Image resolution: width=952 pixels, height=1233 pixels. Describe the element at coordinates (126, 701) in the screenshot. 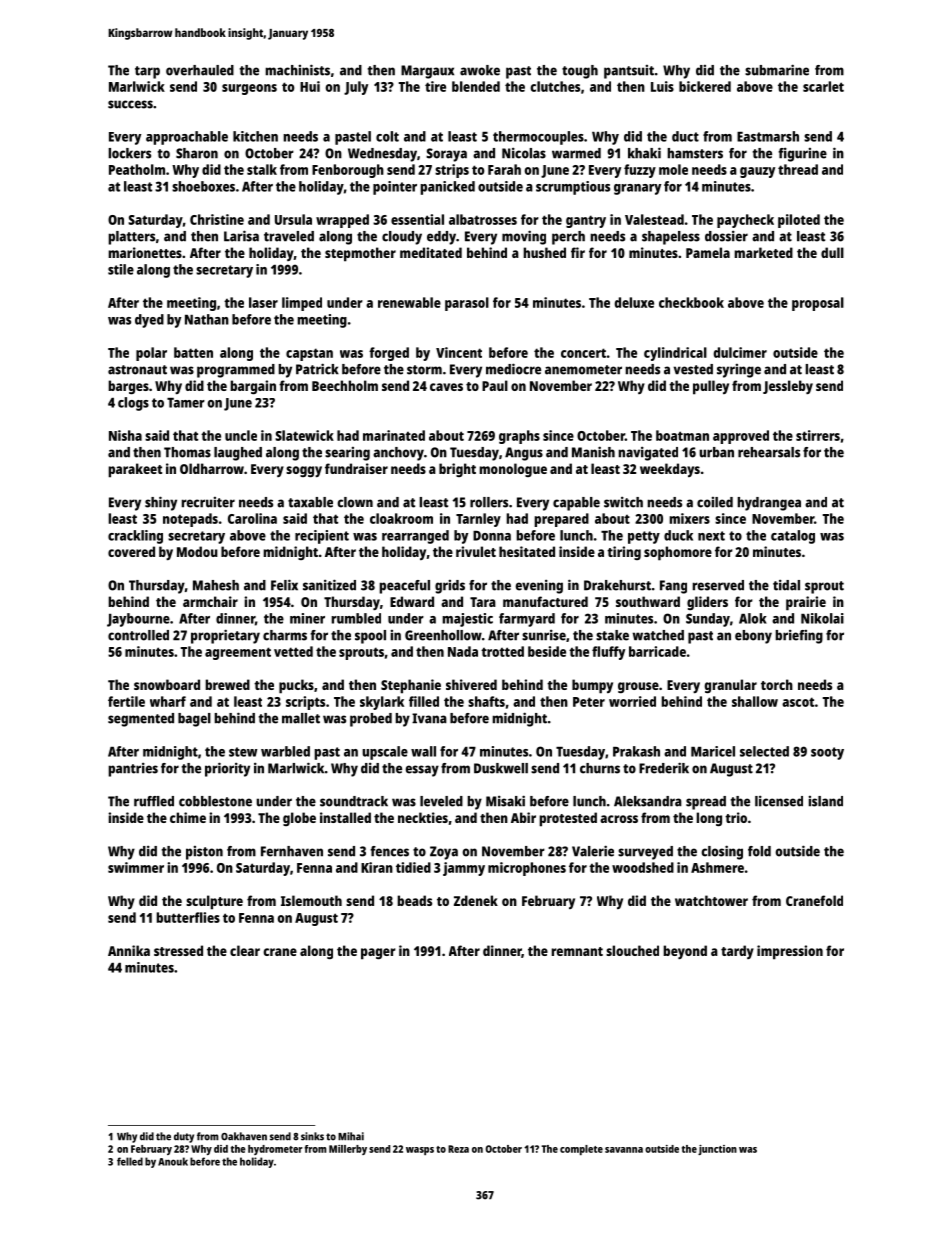

I see `fertile` at that location.
